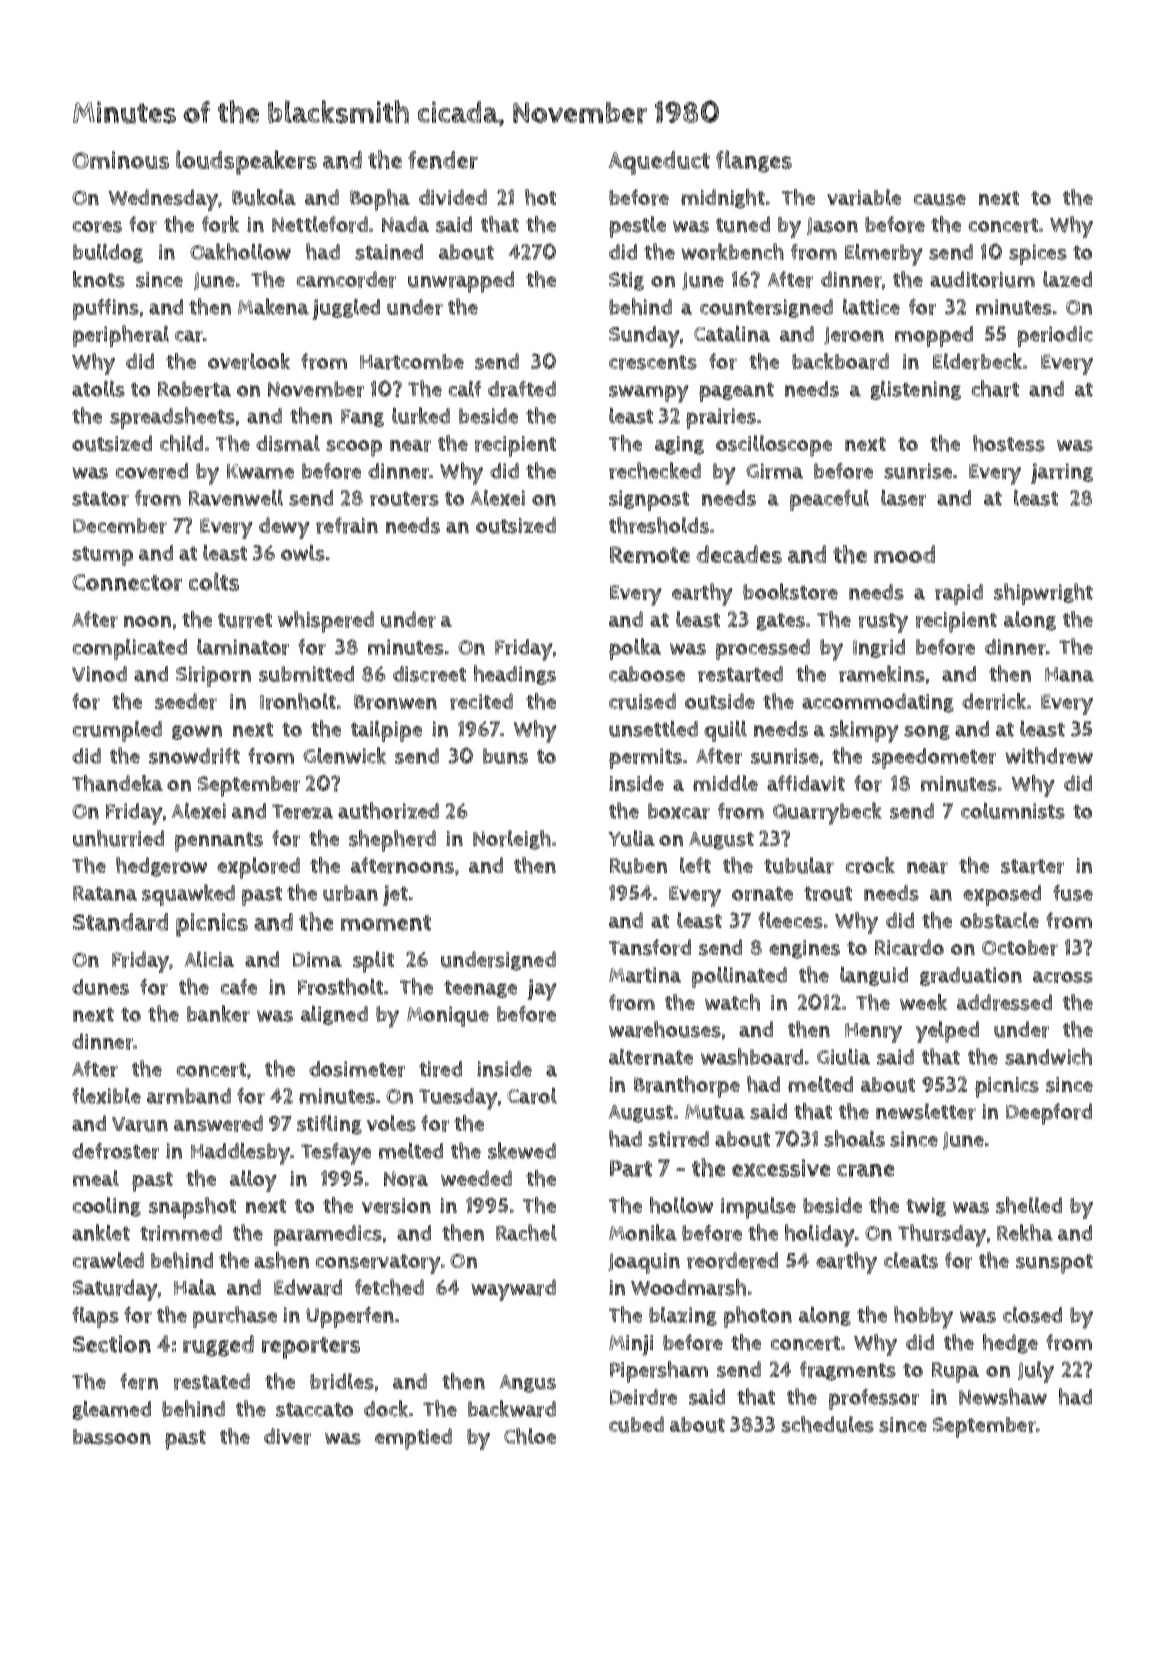  Describe the element at coordinates (112, 1437) in the page. I see `bassoon` at that location.
